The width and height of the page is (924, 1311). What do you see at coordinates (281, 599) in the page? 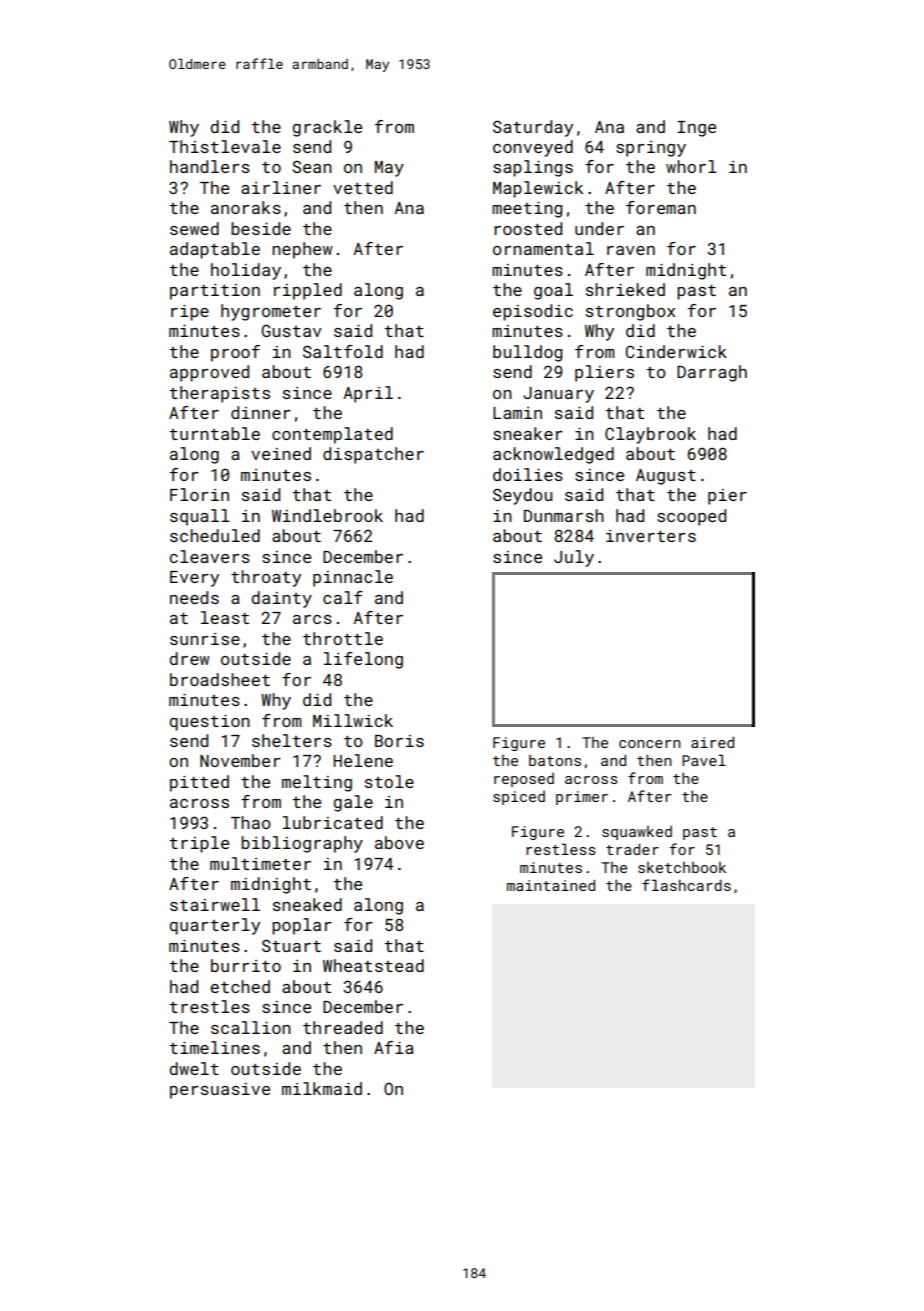
I see `dainty` at bounding box center [281, 599].
